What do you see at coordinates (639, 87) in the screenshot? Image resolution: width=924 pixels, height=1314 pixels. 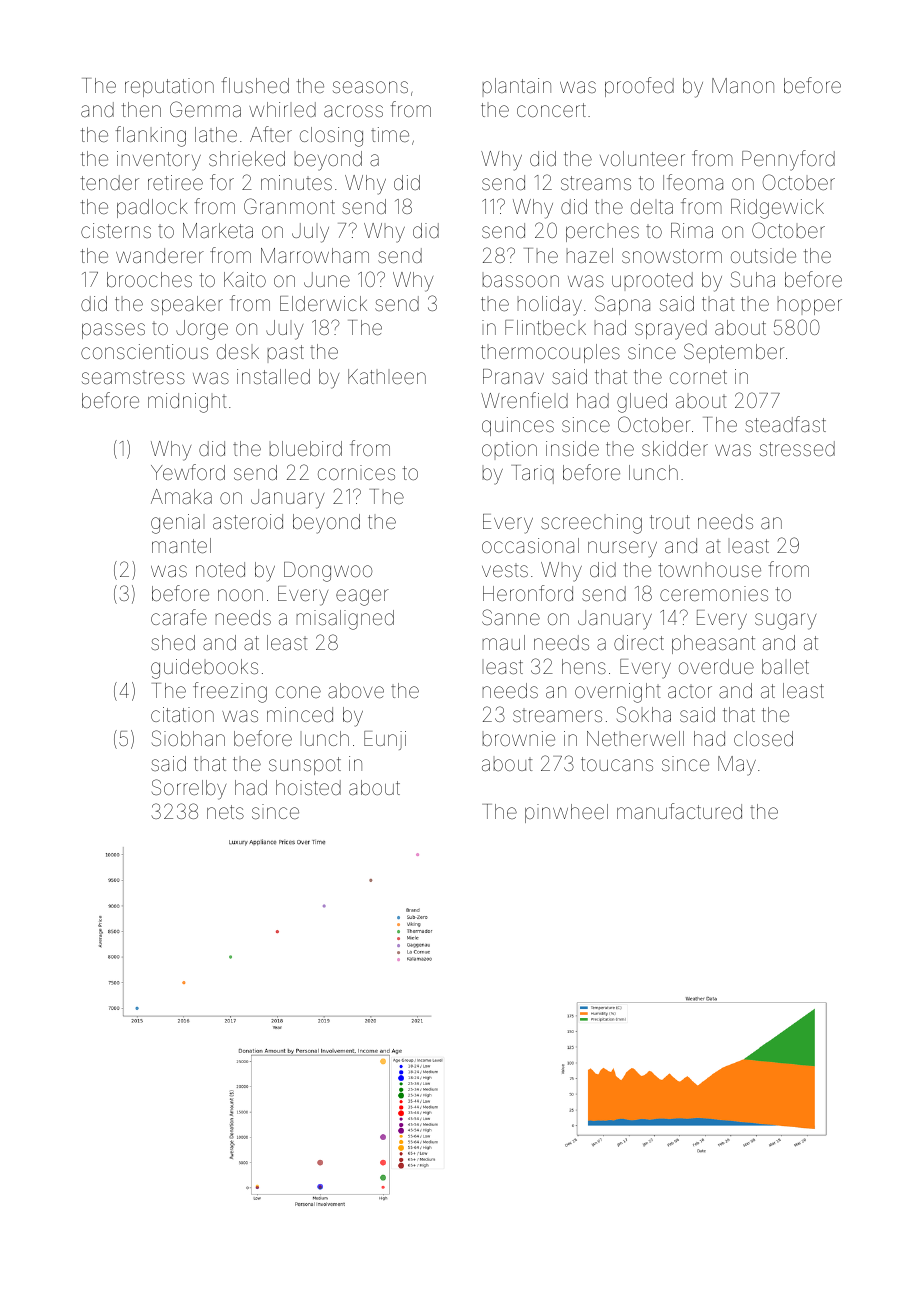 I see `proofed` at bounding box center [639, 87].
